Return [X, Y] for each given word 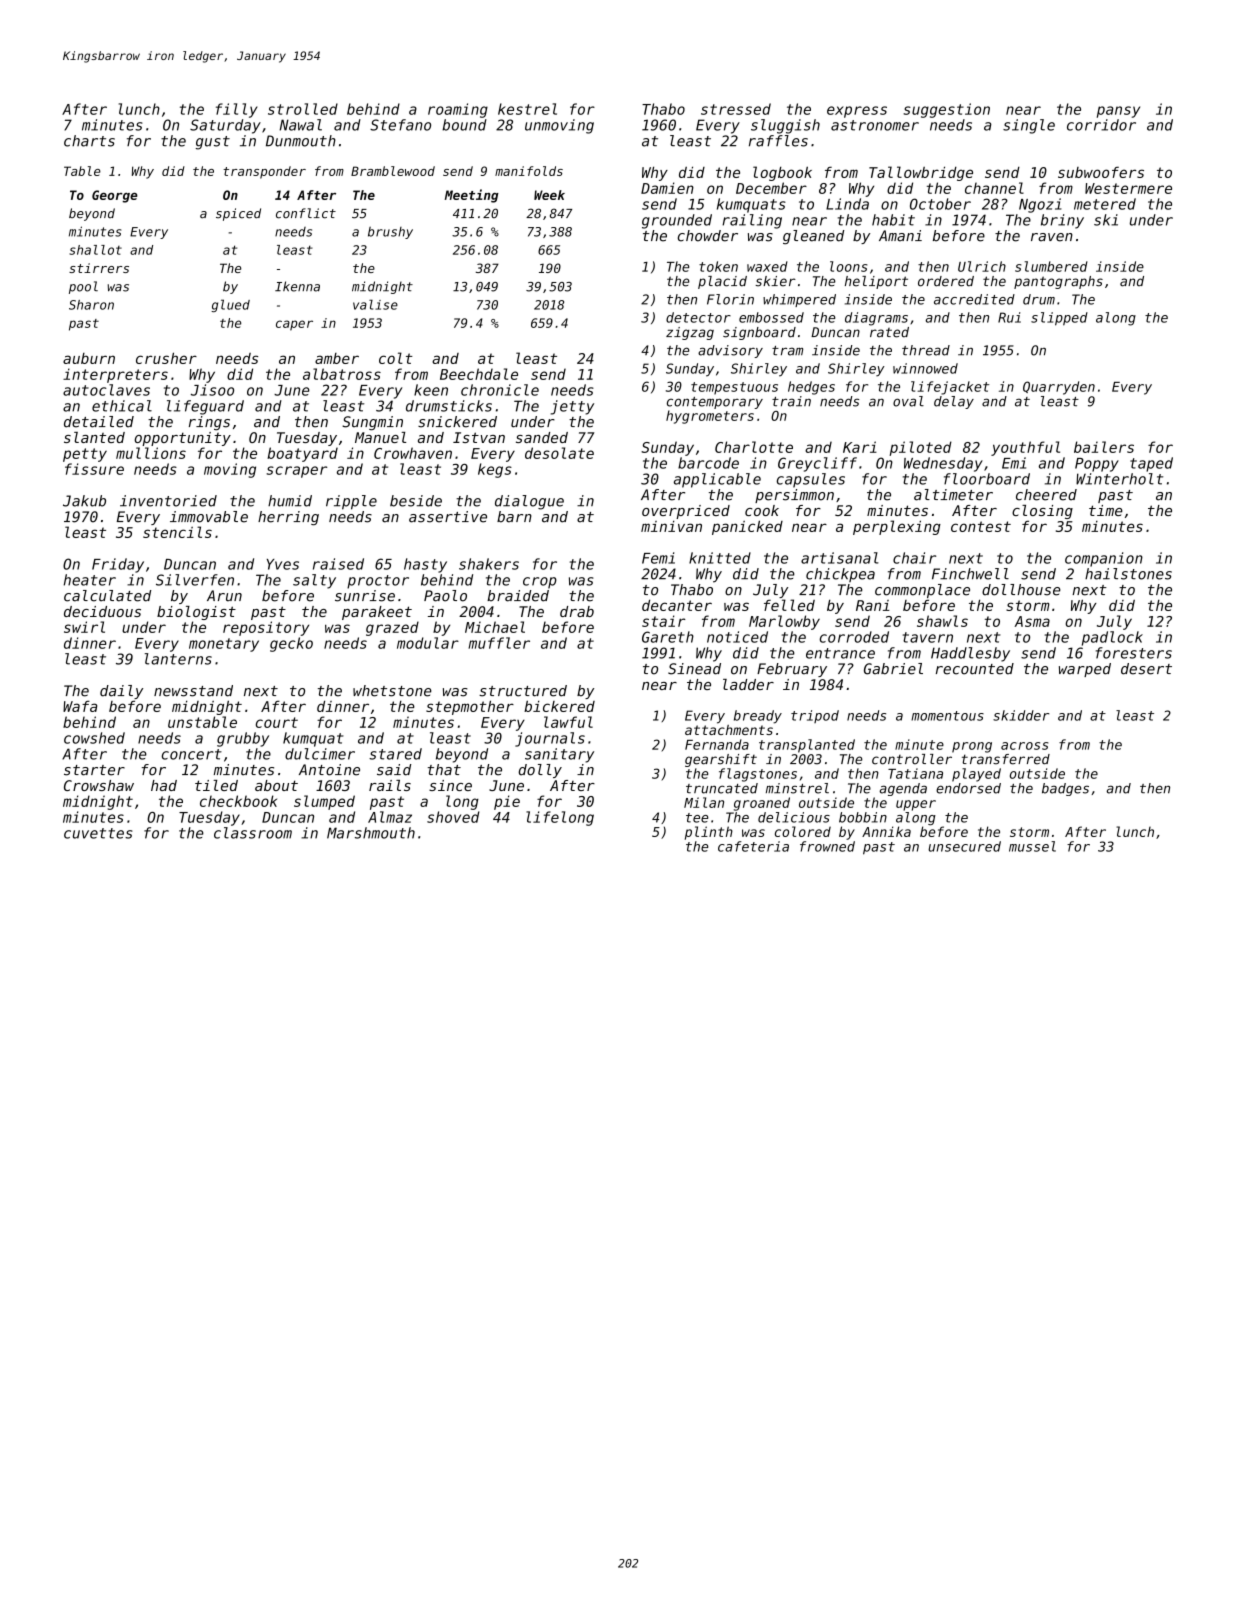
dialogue [529, 502]
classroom [253, 833]
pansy [1118, 112]
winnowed [925, 368]
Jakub [84, 501]
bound [464, 125]
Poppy [1097, 465]
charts [89, 141]
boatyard [302, 454]
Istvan [479, 437]
